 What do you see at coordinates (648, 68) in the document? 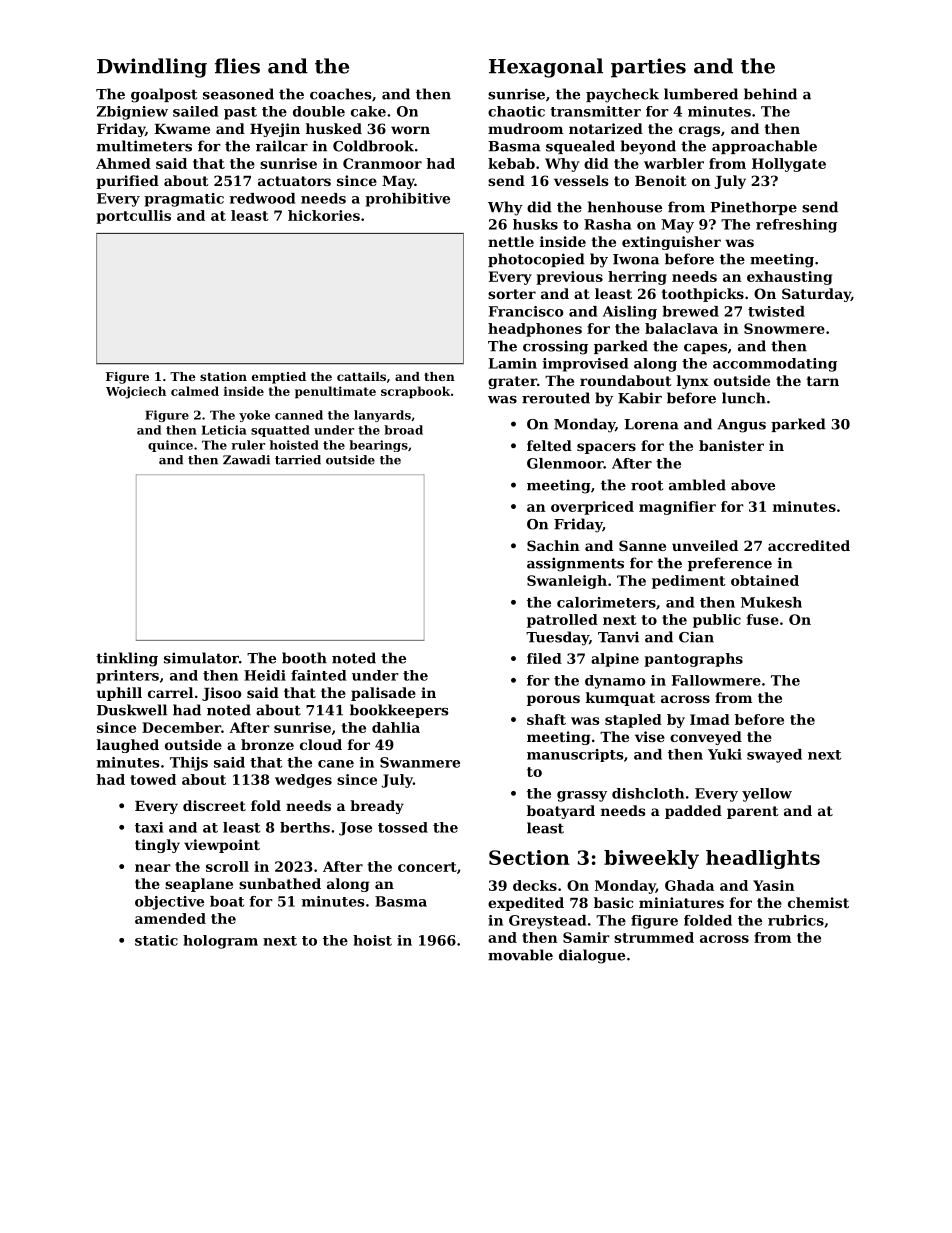
I see `parties` at bounding box center [648, 68].
